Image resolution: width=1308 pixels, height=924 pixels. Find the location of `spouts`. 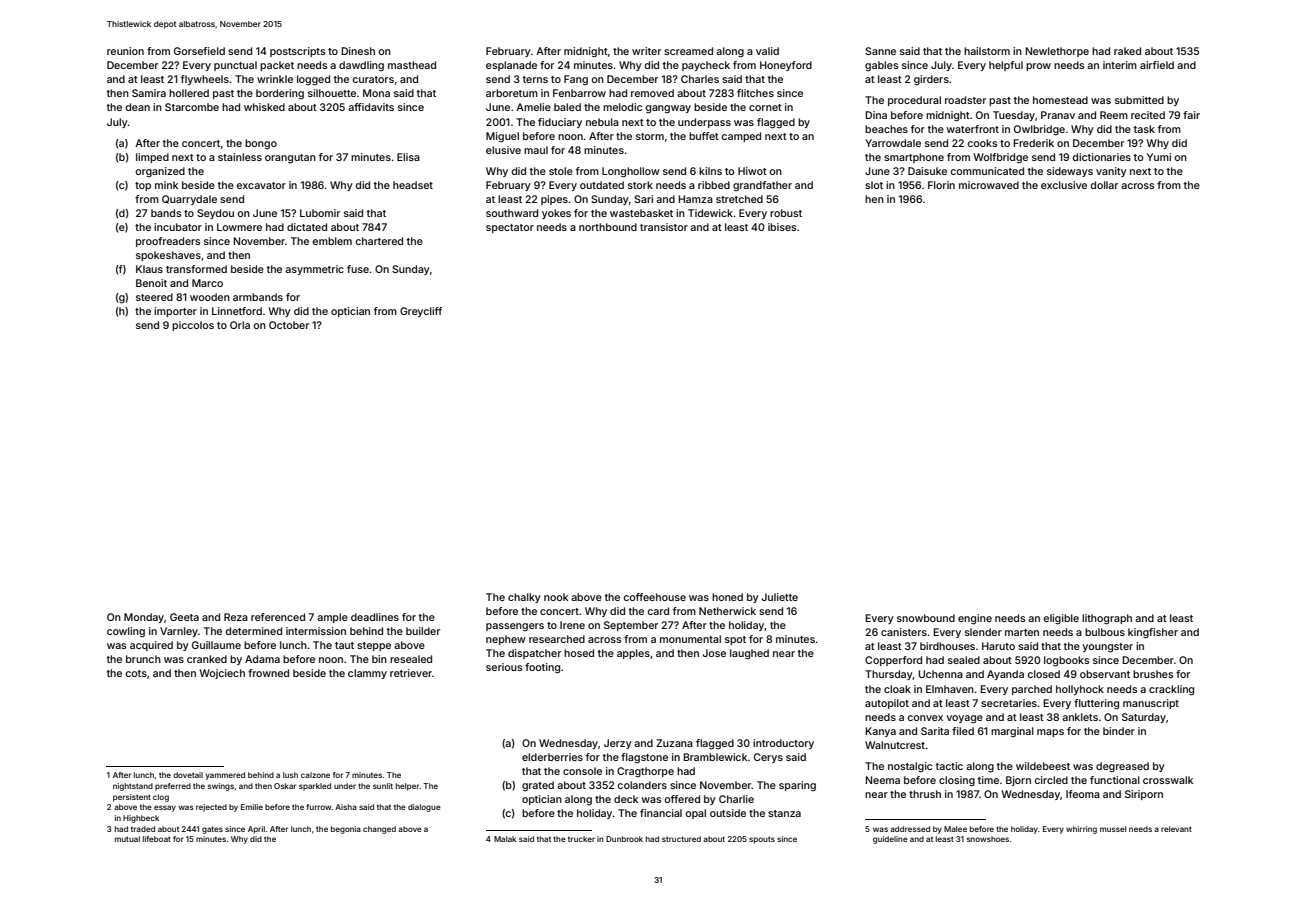

spouts is located at coordinates (762, 840).
